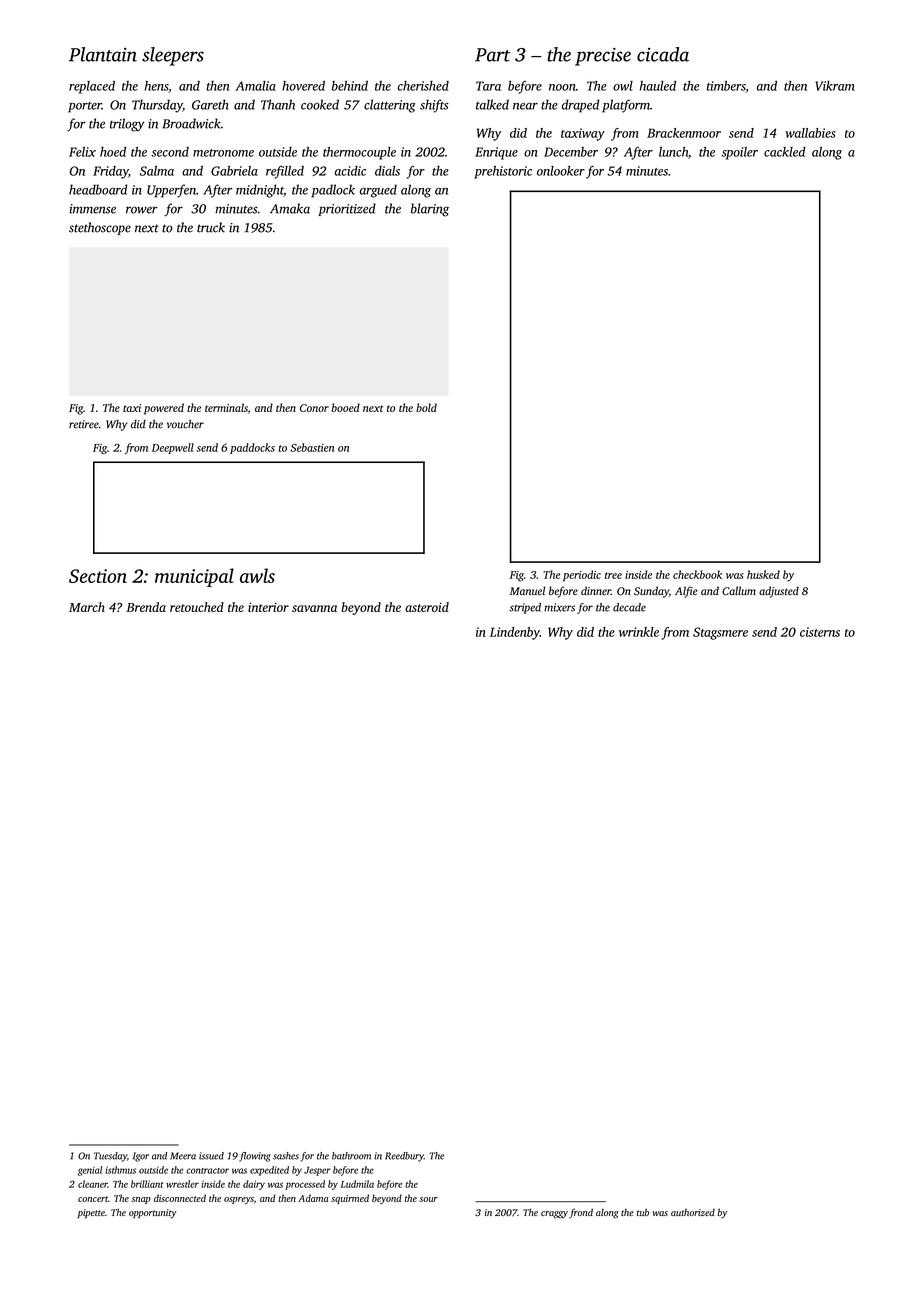 The image size is (924, 1308). I want to click on Manuel, so click(527, 590).
